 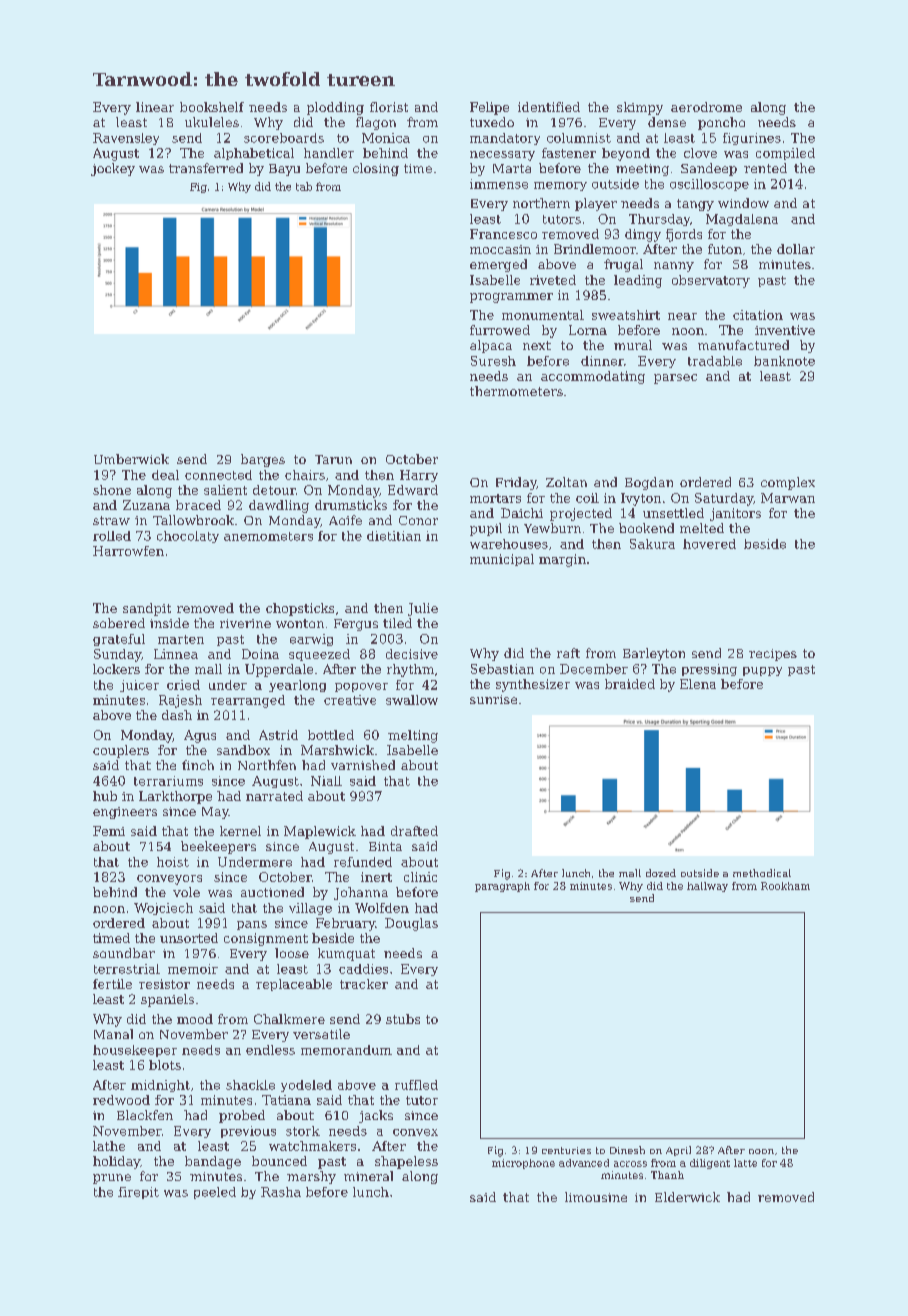 I want to click on alphabetical, so click(x=254, y=154).
